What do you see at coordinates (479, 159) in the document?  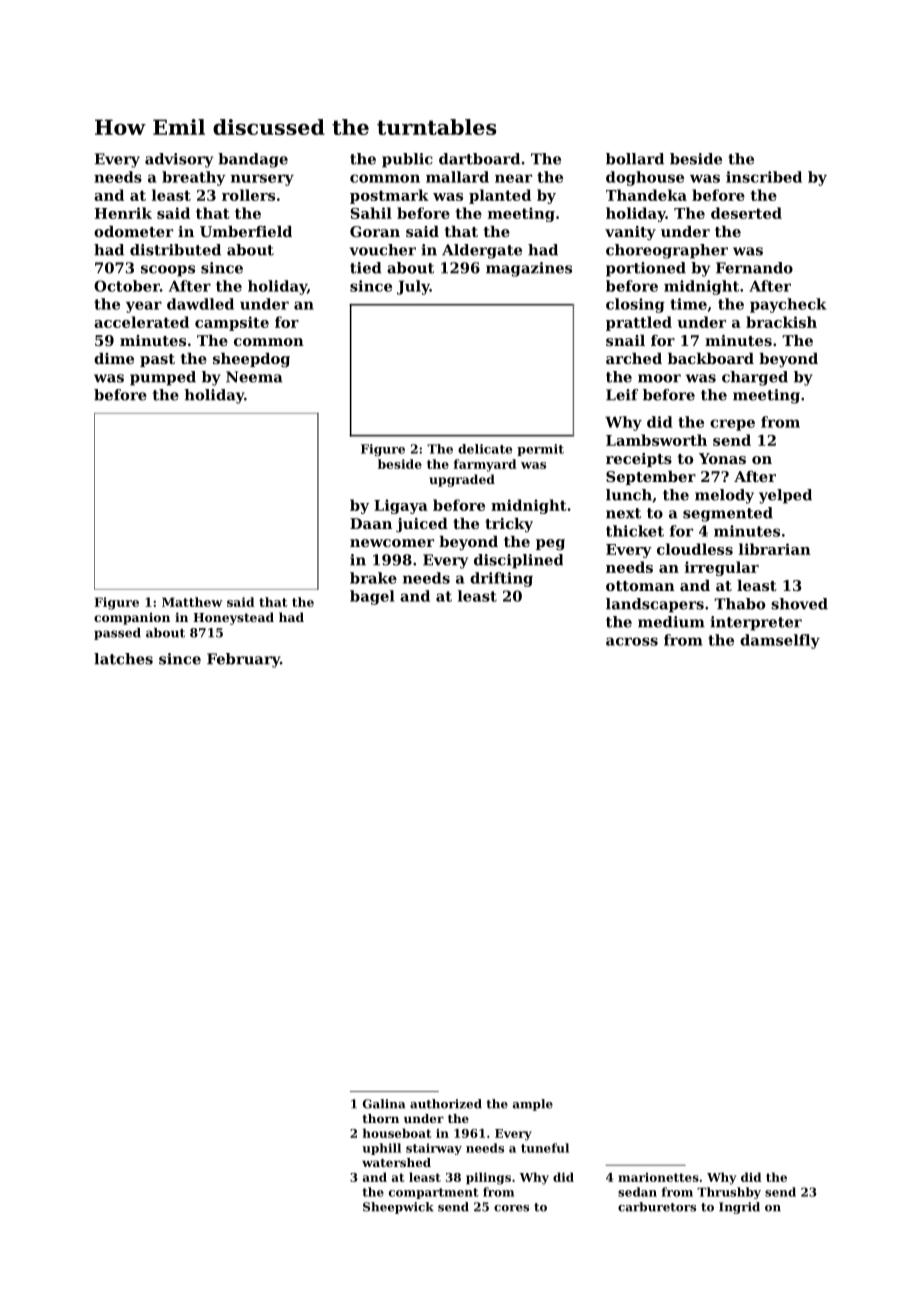 I see `dartboard` at bounding box center [479, 159].
